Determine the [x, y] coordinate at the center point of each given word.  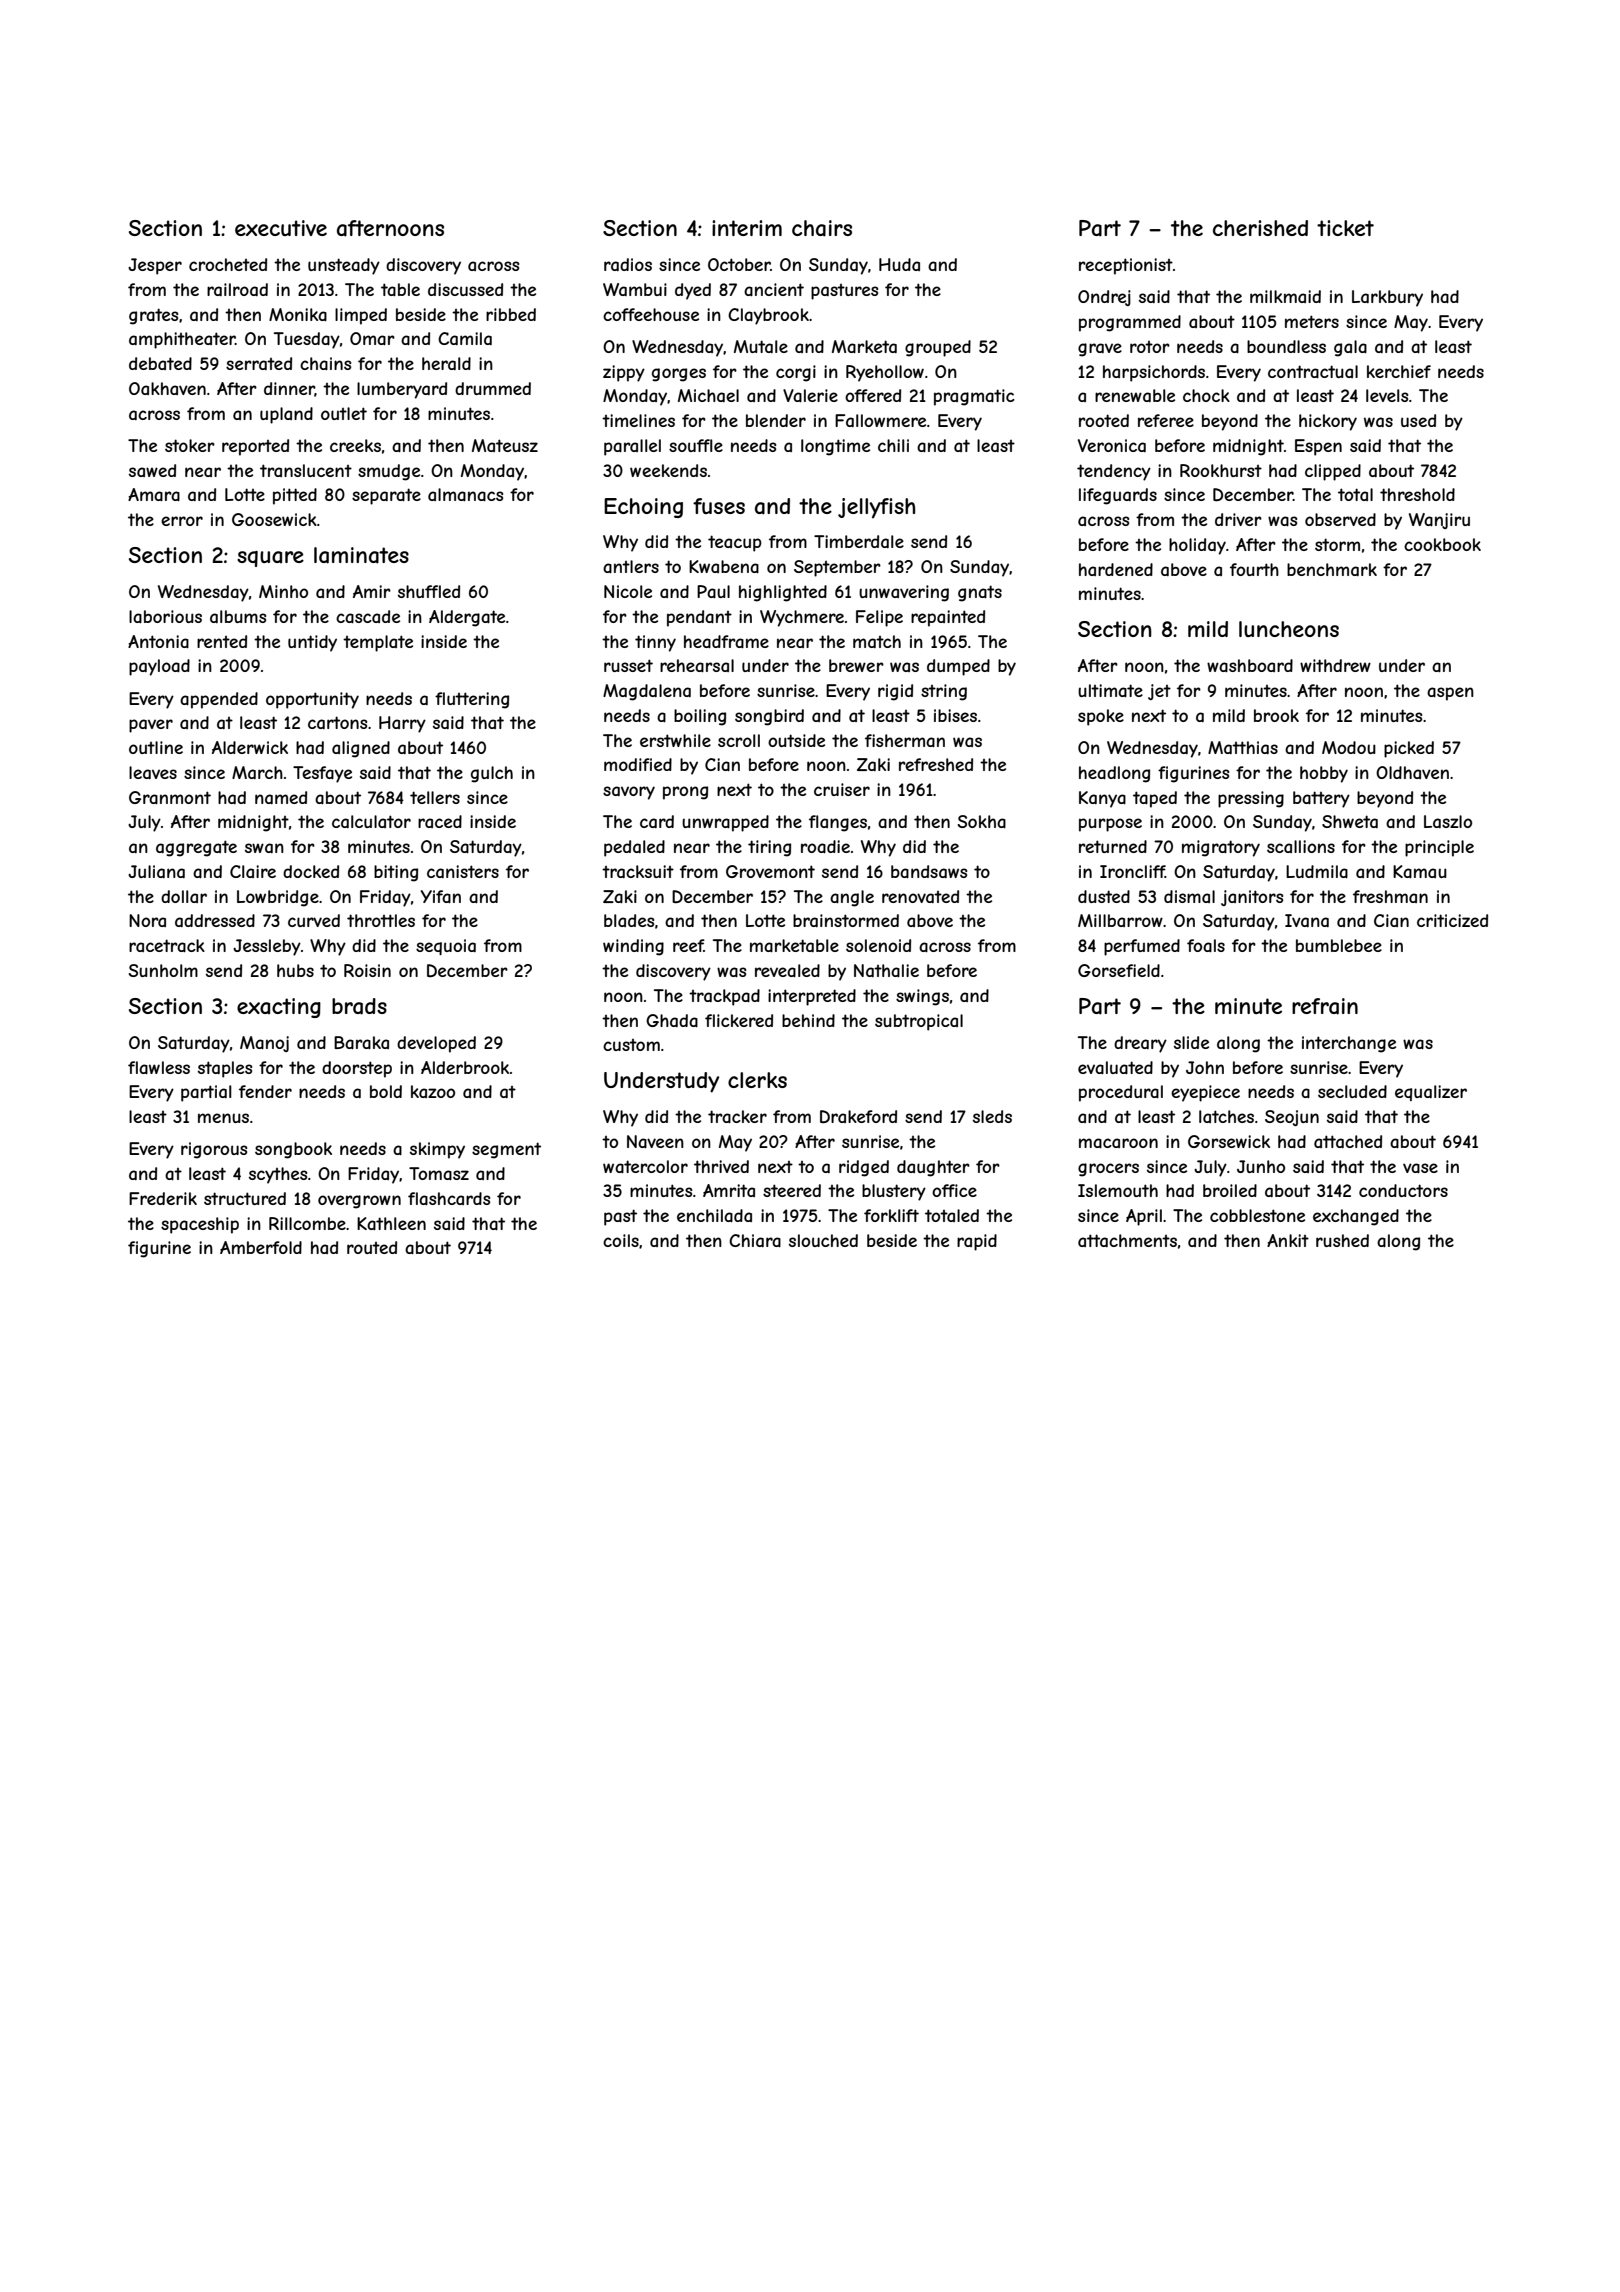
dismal [1189, 896]
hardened [1116, 569]
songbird [769, 717]
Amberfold [261, 1247]
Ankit [1288, 1240]
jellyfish [876, 508]
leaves [153, 772]
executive [281, 228]
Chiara [755, 1240]
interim [747, 228]
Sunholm [163, 970]
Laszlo [1448, 821]
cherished [1260, 228]
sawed [152, 470]
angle [852, 898]
